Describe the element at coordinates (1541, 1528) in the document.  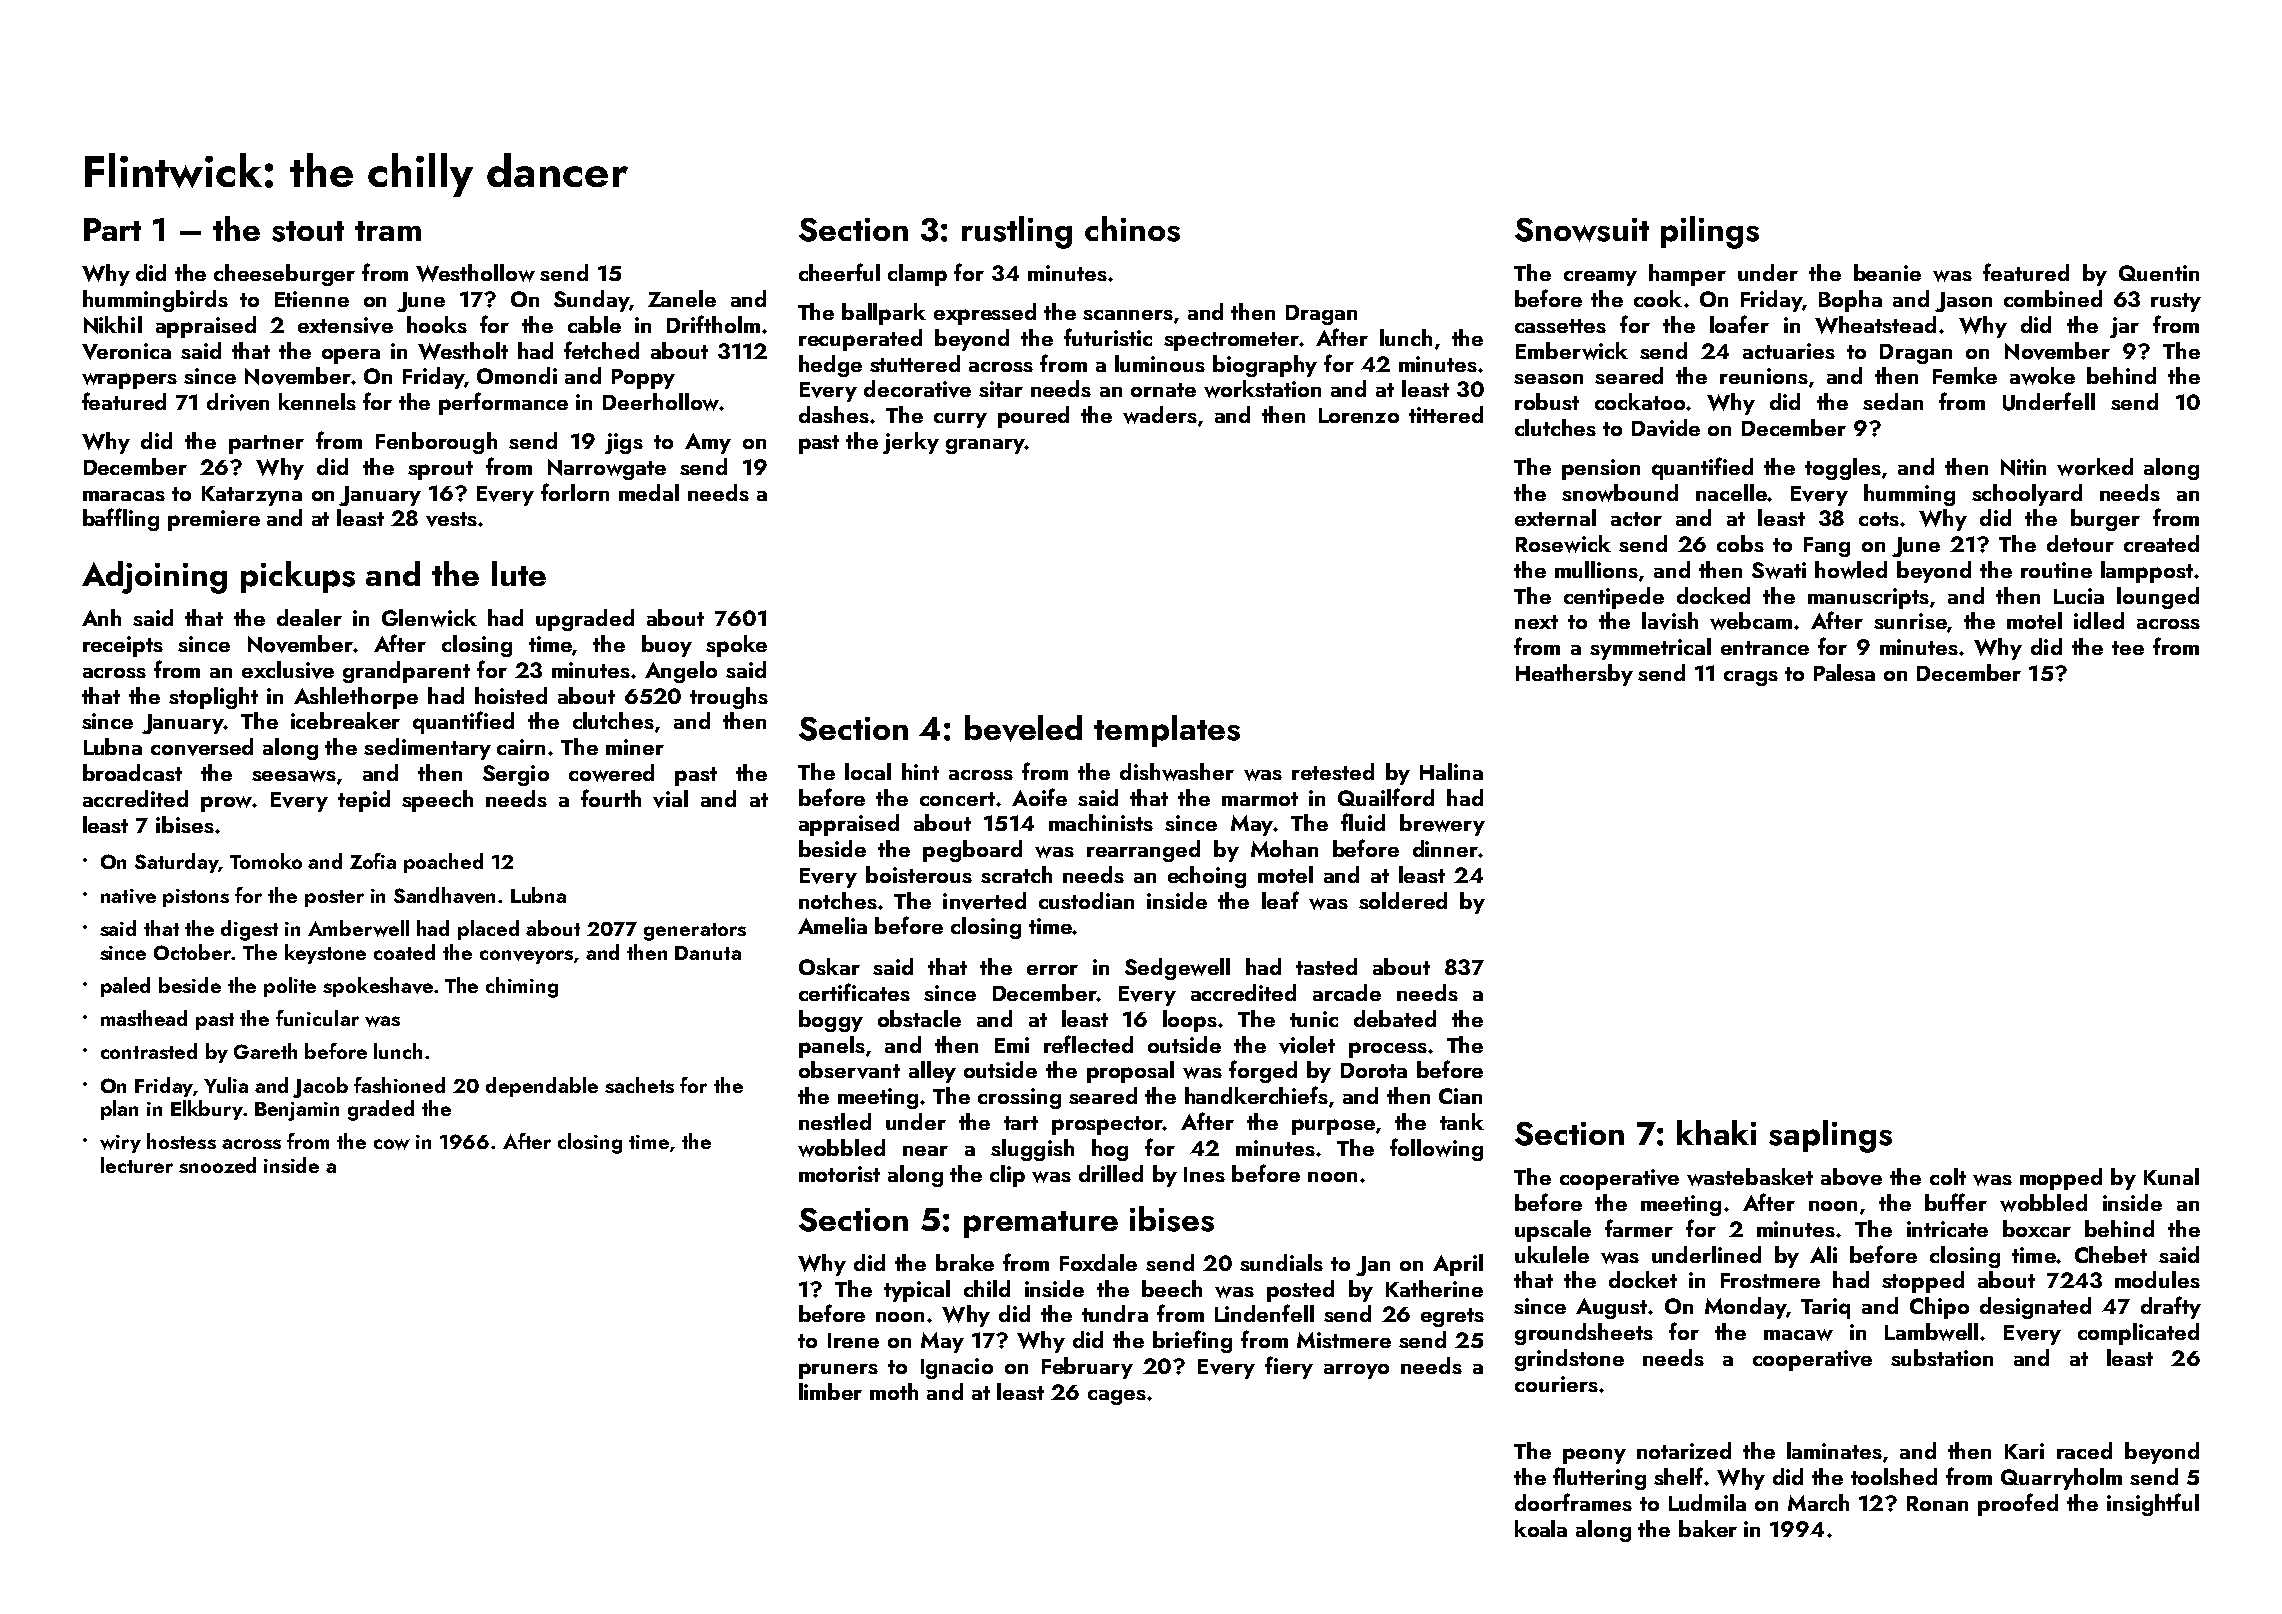
I see `koala` at that location.
